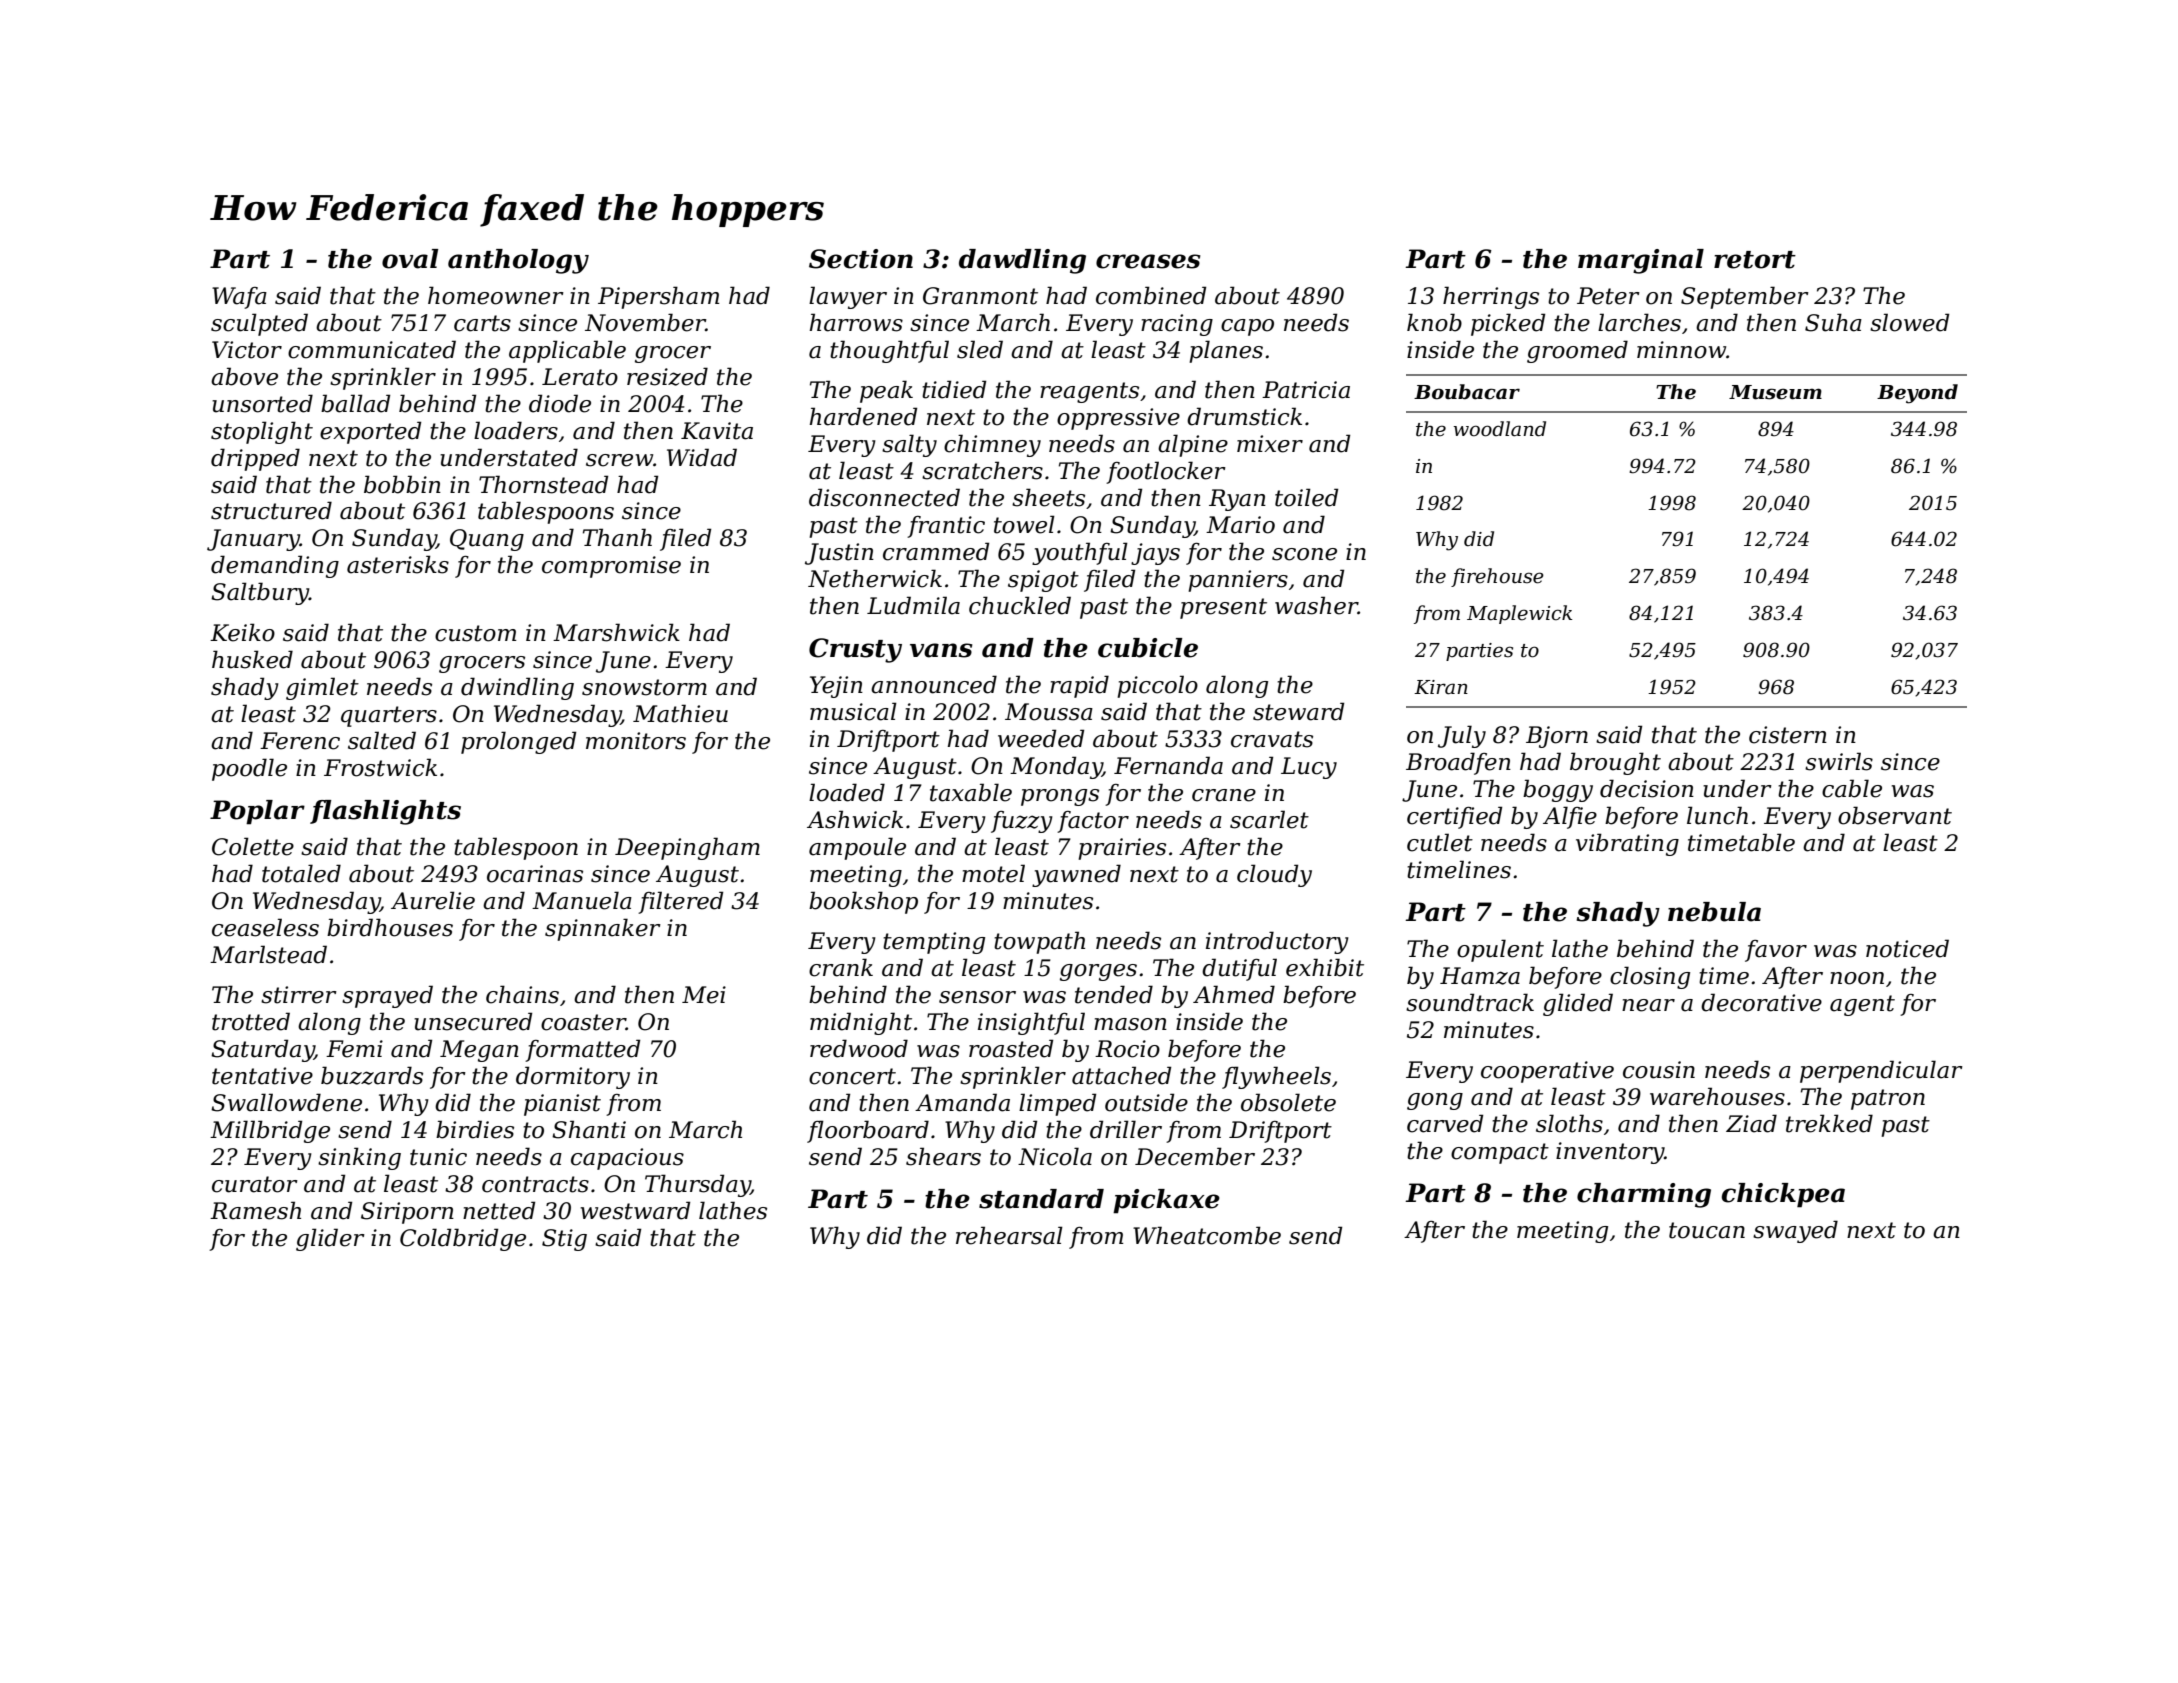 This page has height=1683, width=2178. What do you see at coordinates (255, 1210) in the page?
I see `Ramesh` at bounding box center [255, 1210].
